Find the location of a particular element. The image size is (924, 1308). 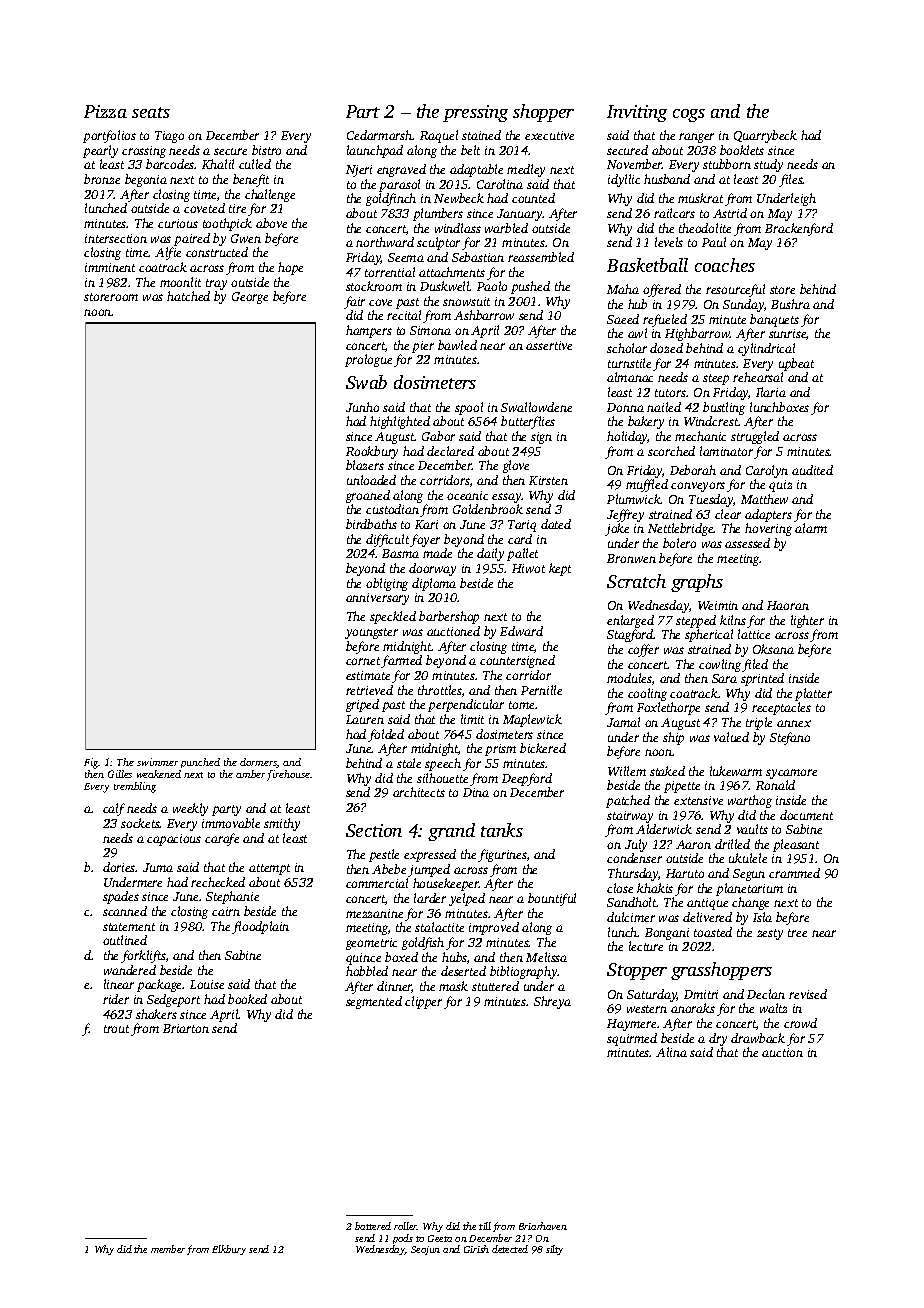

hatched is located at coordinates (188, 296).
